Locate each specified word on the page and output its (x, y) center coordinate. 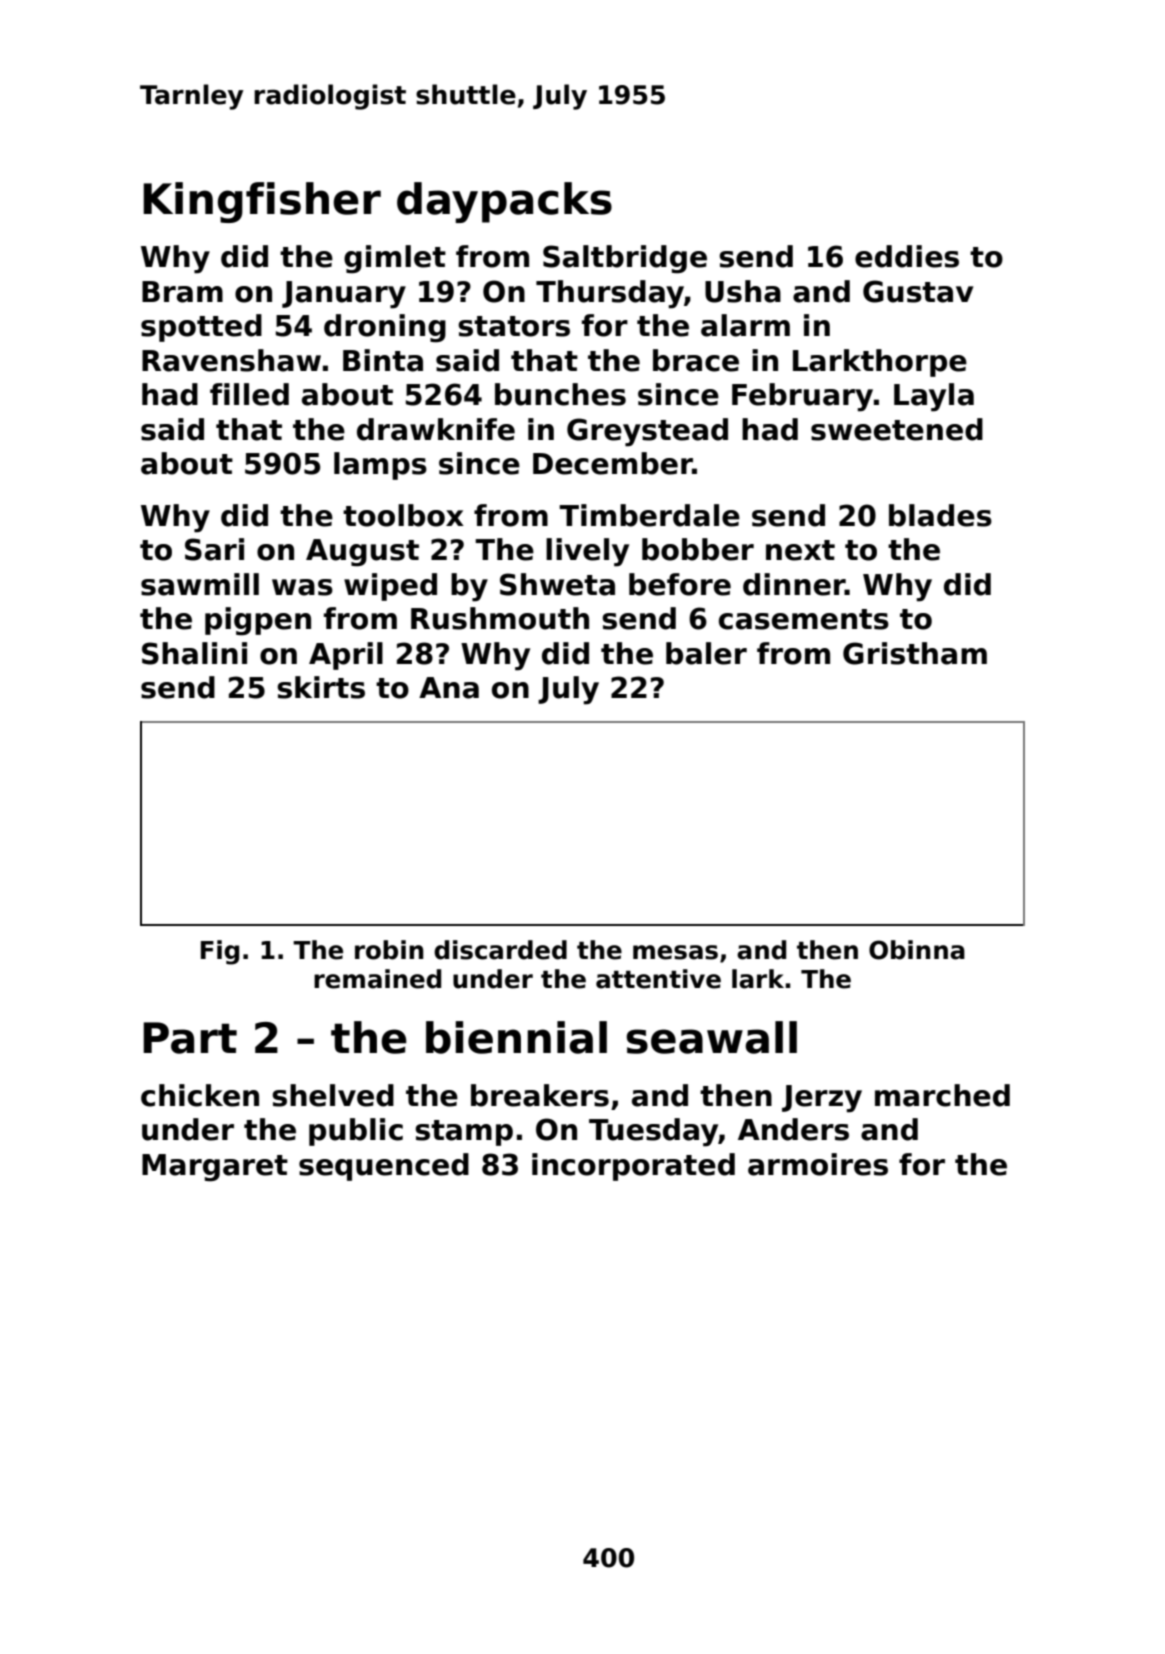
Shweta (557, 584)
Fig (220, 952)
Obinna (917, 950)
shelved (333, 1095)
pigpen (258, 621)
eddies (907, 256)
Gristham (915, 653)
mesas (675, 952)
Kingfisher (262, 202)
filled (249, 394)
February (802, 397)
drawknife (436, 429)
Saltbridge (625, 259)
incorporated (633, 1167)
